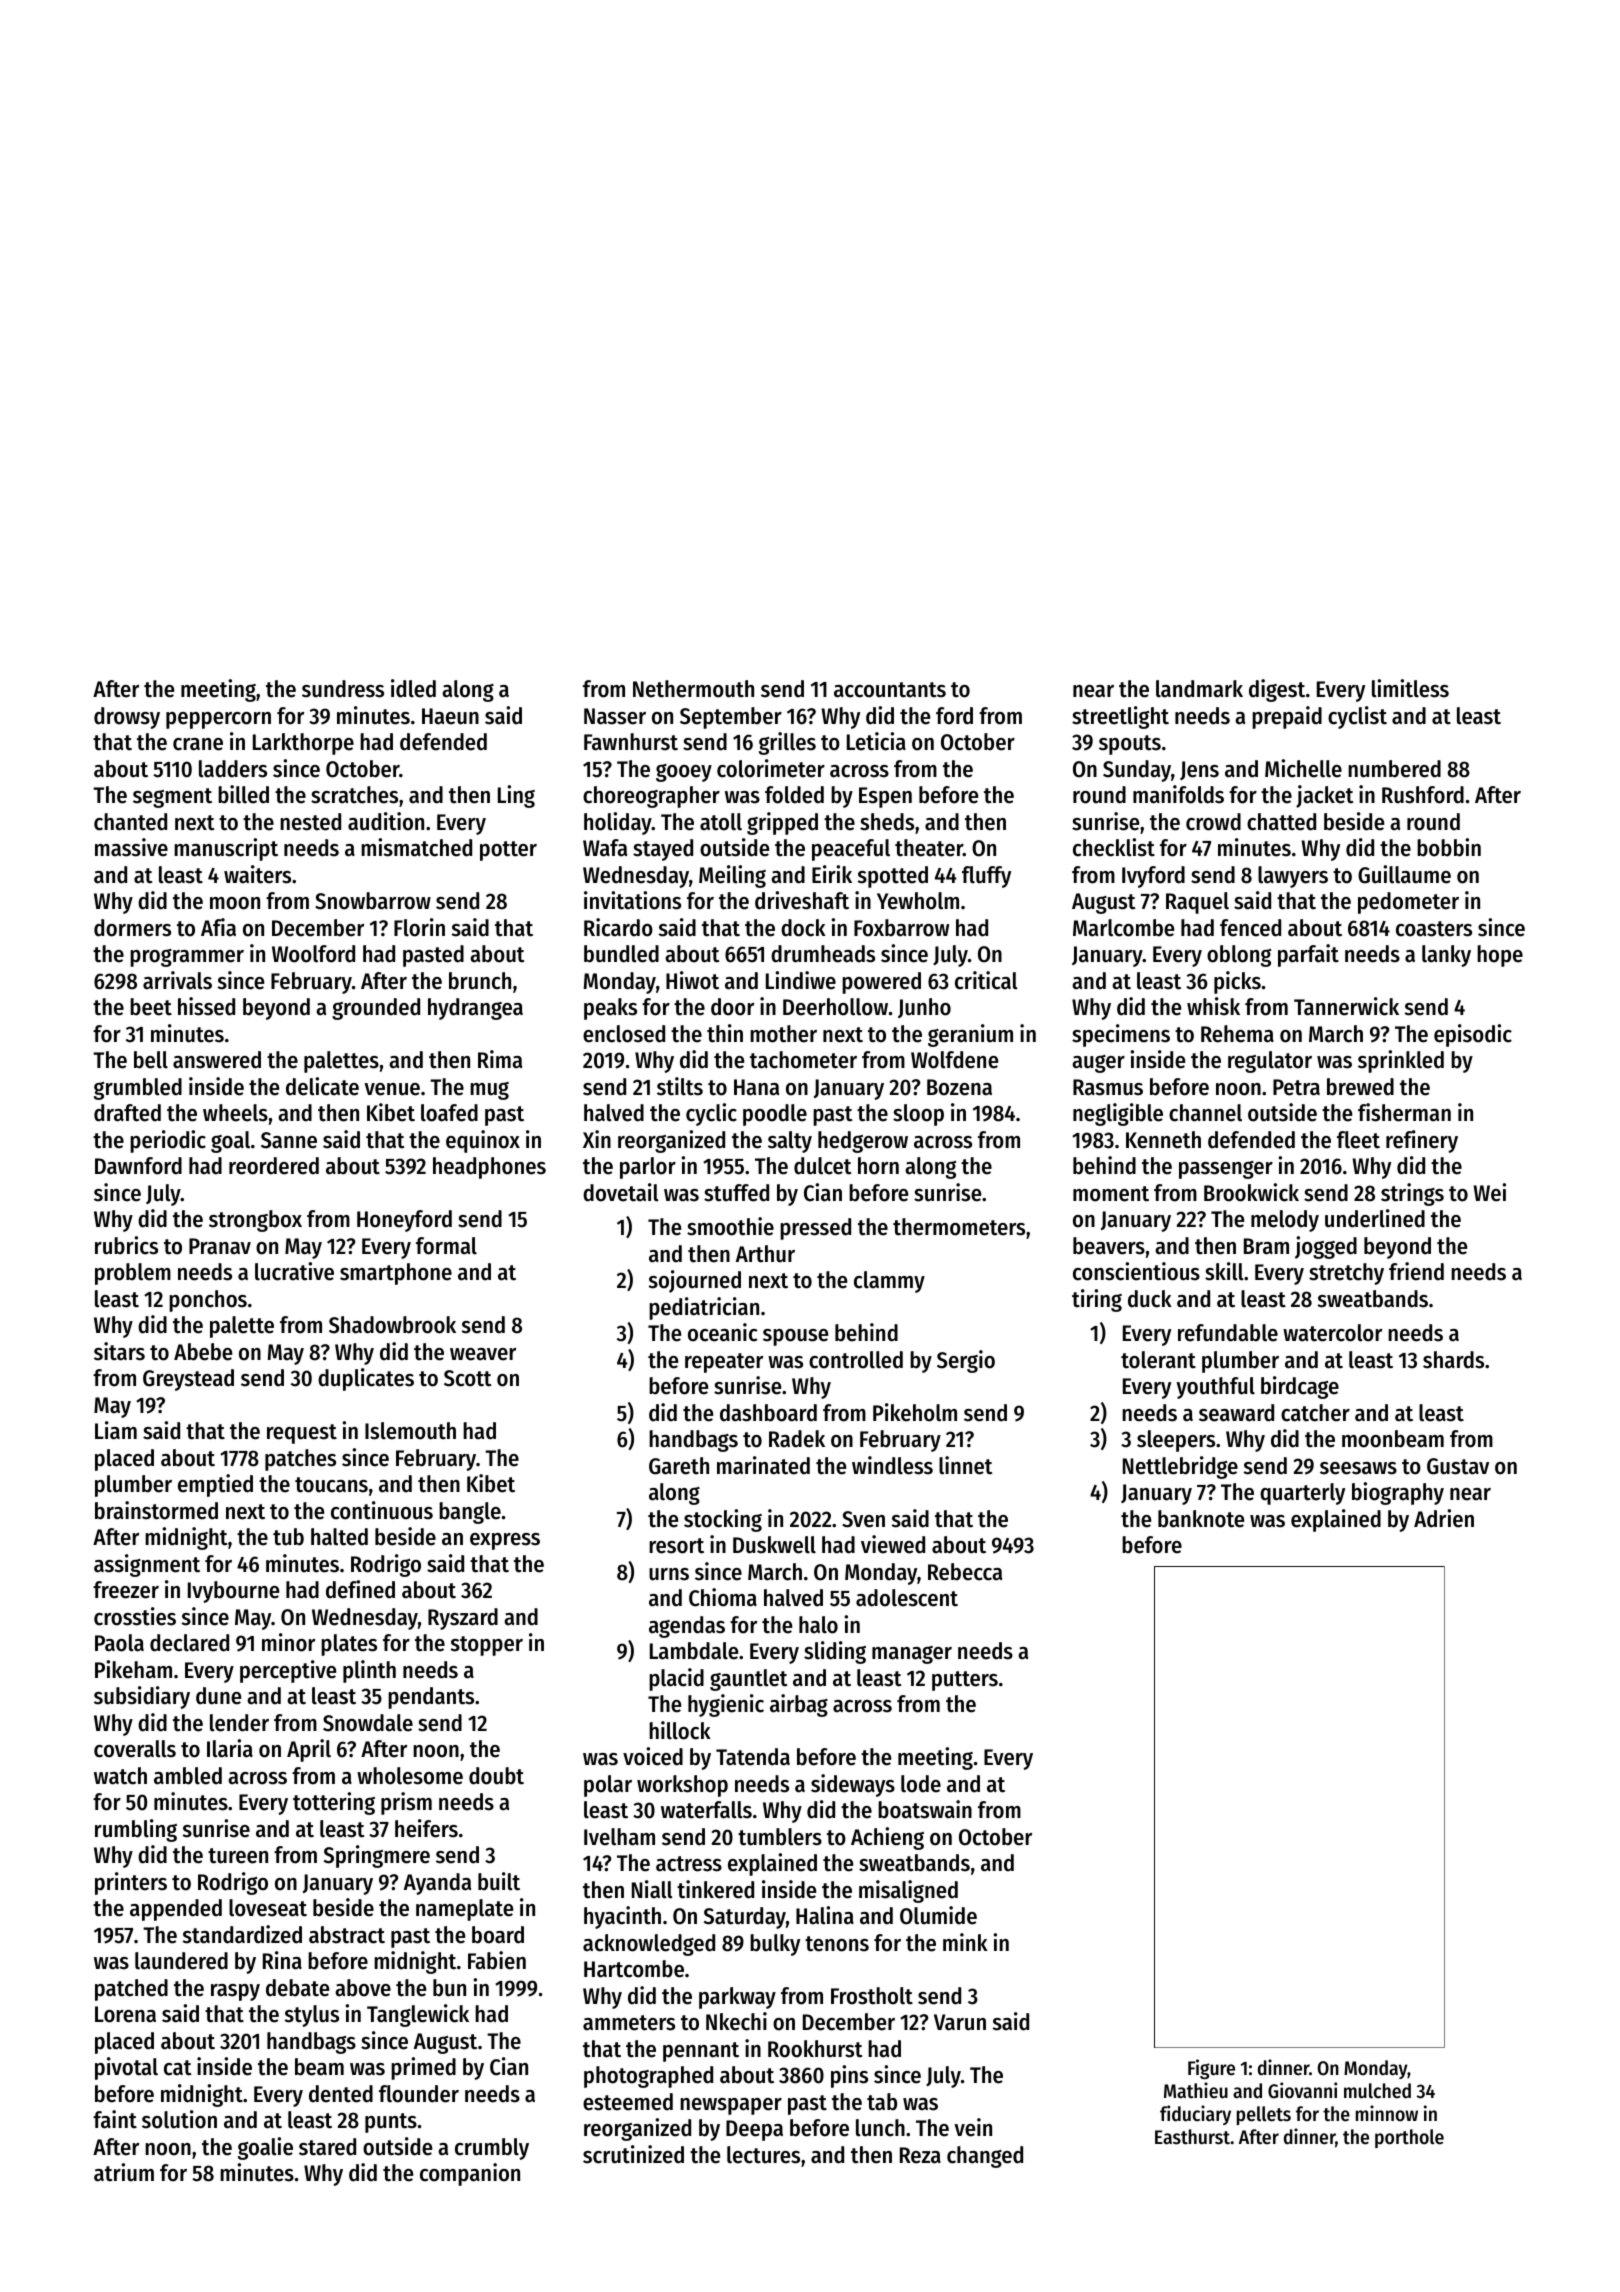 This screenshot has width=1620, height=2292. I want to click on tiring, so click(1097, 1300).
